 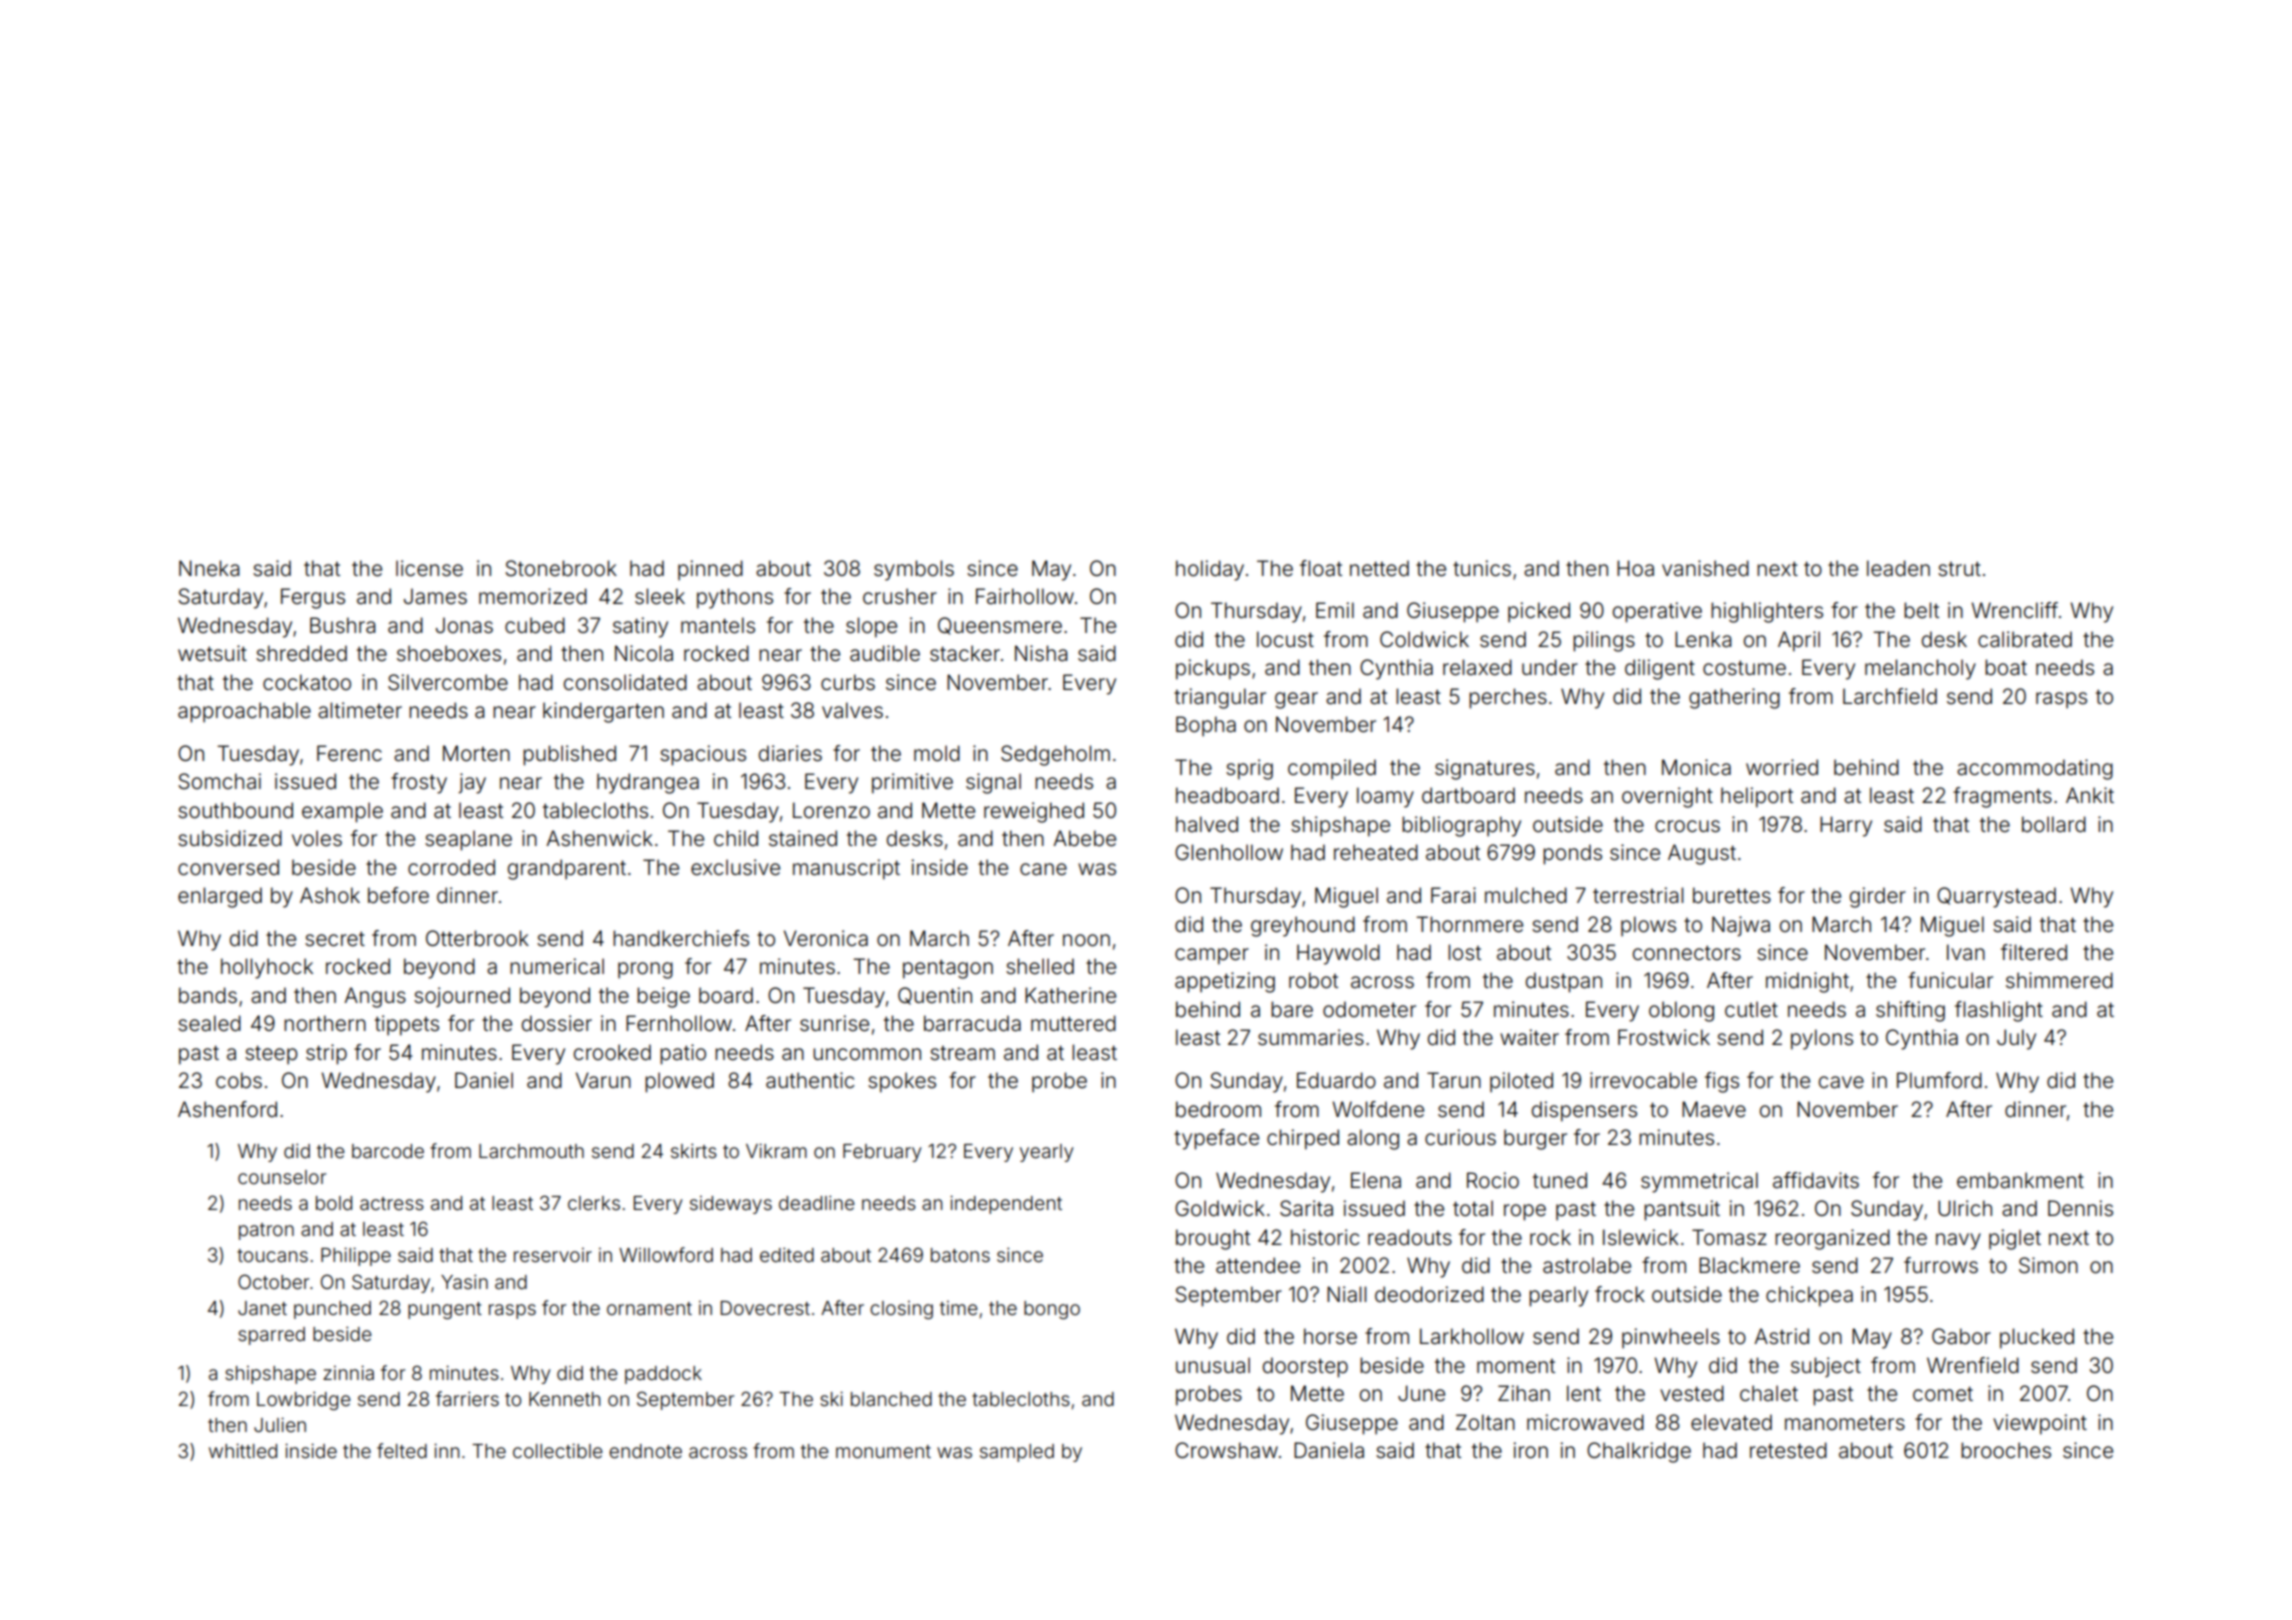 What do you see at coordinates (1996, 897) in the page?
I see `Quarrystead` at bounding box center [1996, 897].
